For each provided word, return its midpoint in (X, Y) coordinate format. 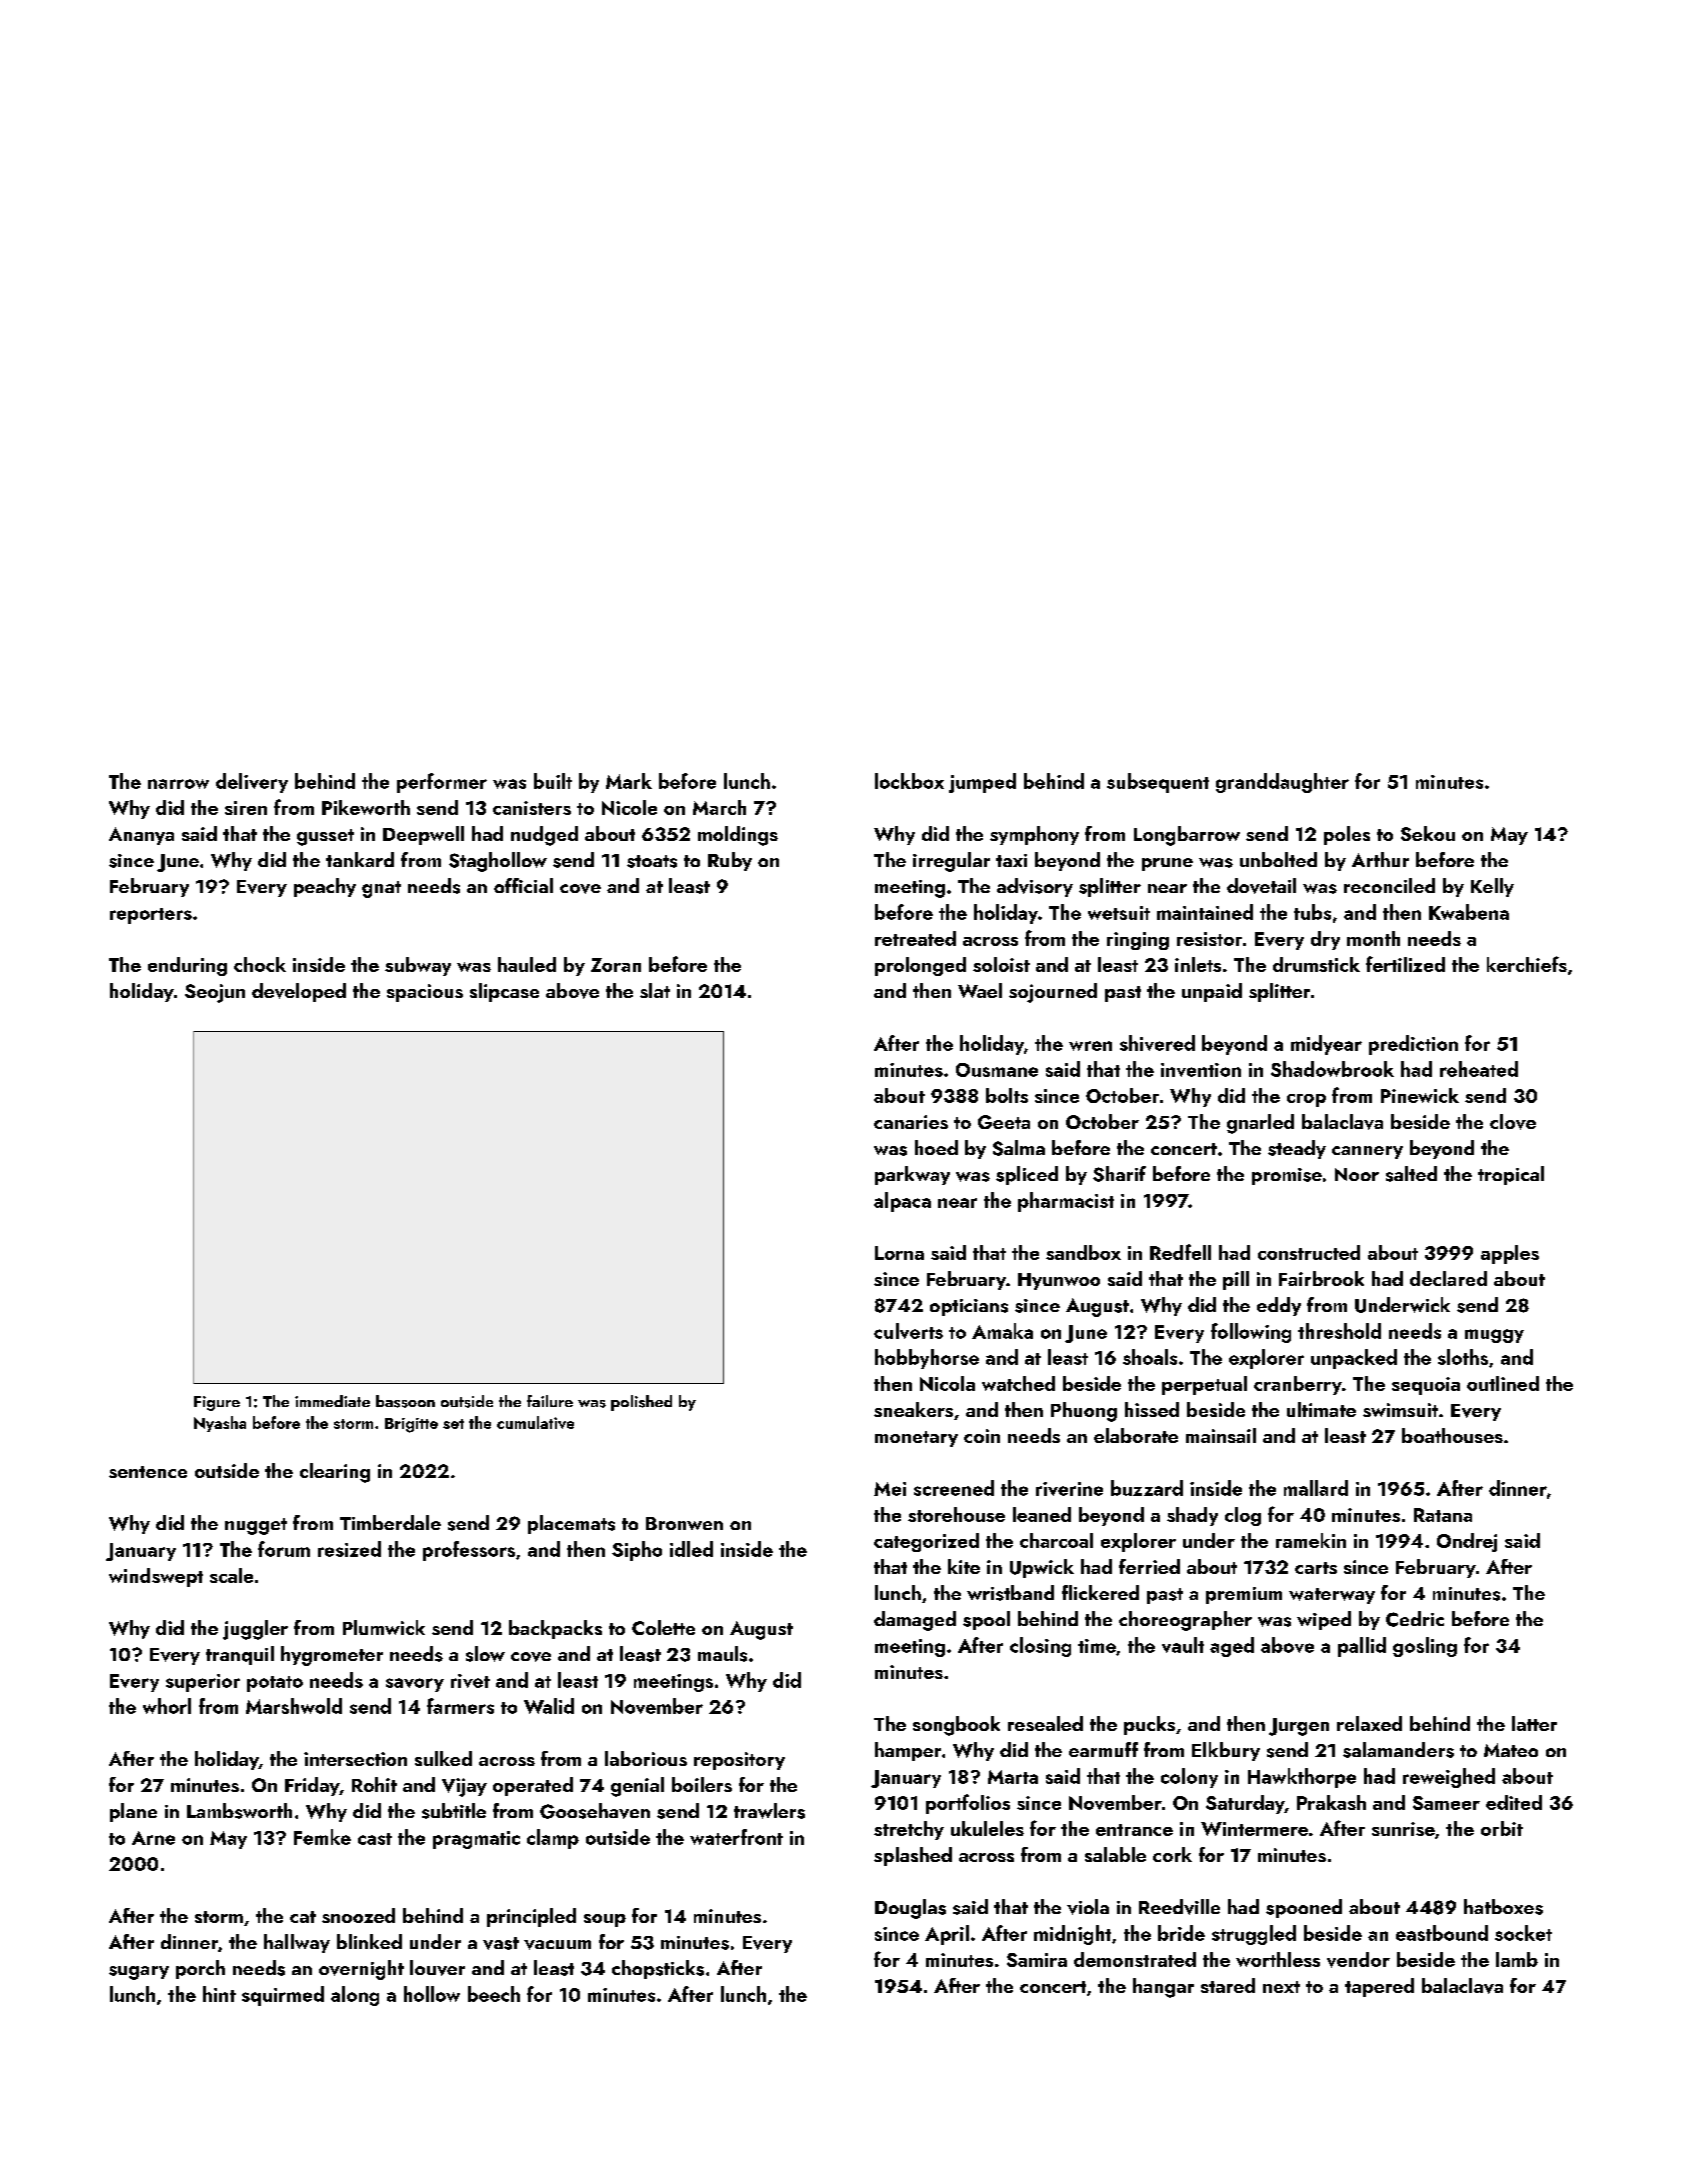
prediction (1413, 1045)
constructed (1309, 1252)
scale (231, 1575)
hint (219, 1994)
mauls (722, 1654)
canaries (911, 1122)
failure (550, 1401)
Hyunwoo (1059, 1281)
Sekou (1428, 833)
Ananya (141, 836)
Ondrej (1467, 1542)
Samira (1037, 1960)
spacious (425, 993)
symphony (1034, 835)
